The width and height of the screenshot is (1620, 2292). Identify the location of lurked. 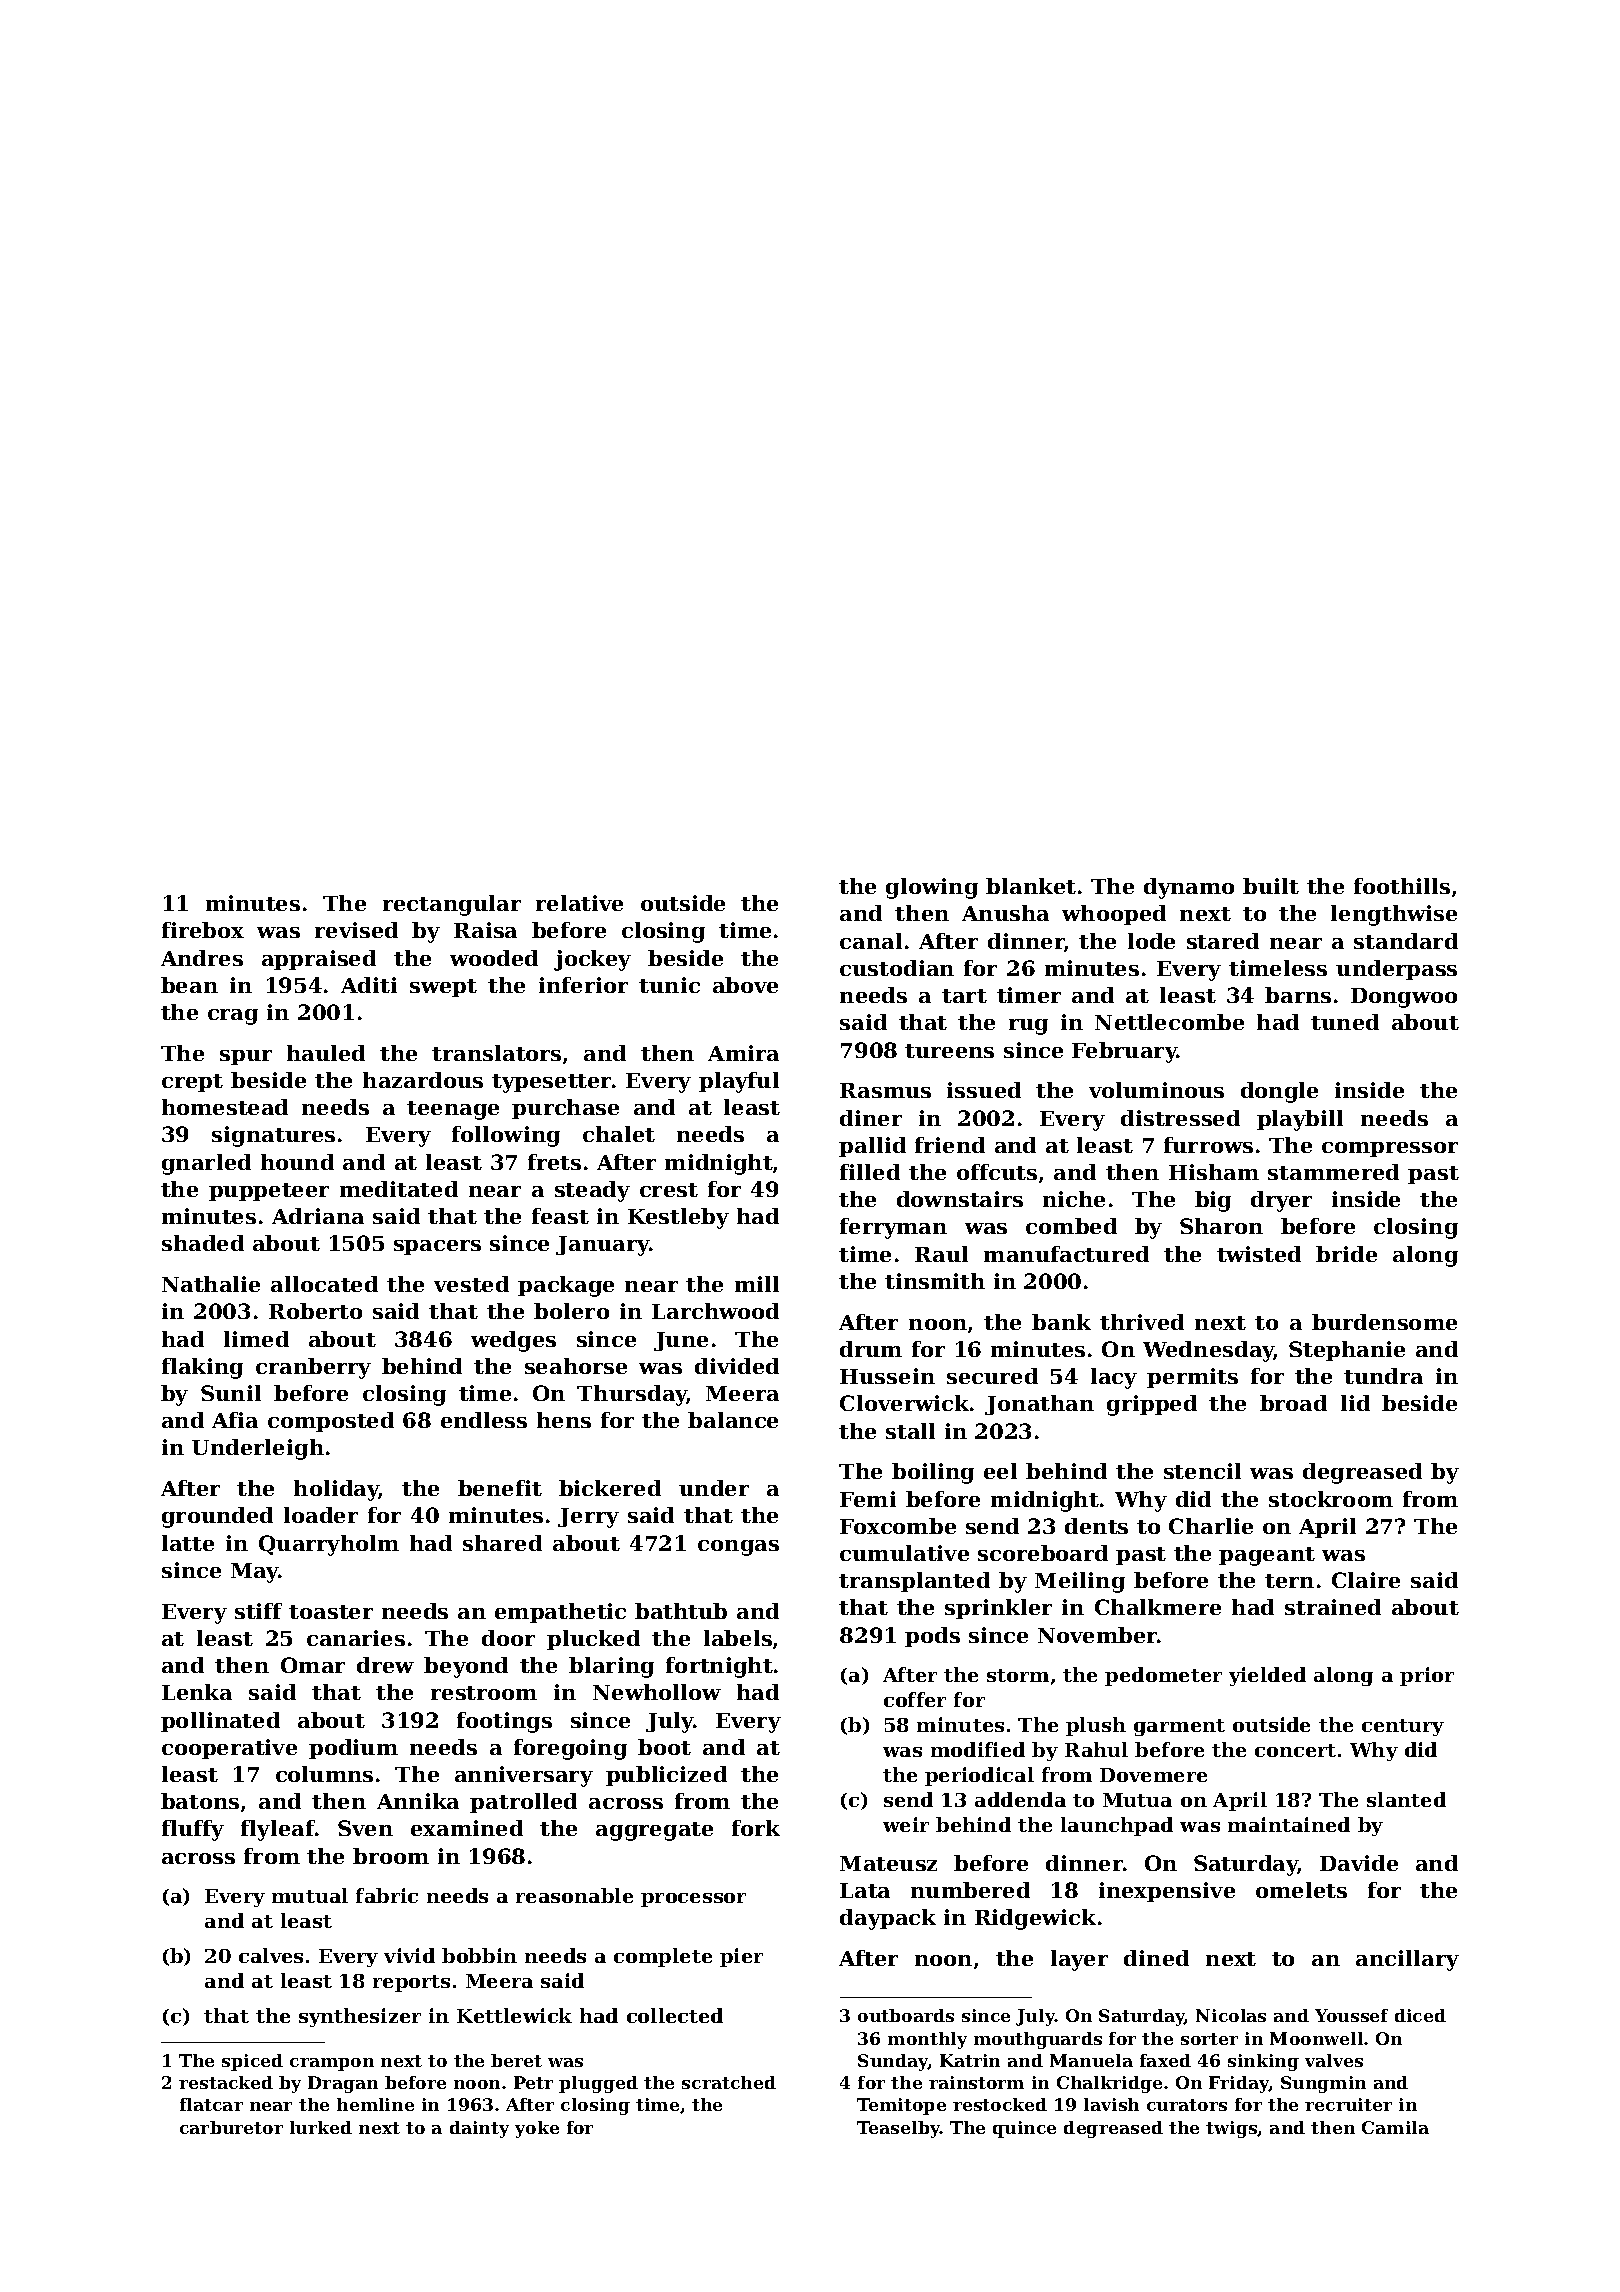
(321, 2127).
